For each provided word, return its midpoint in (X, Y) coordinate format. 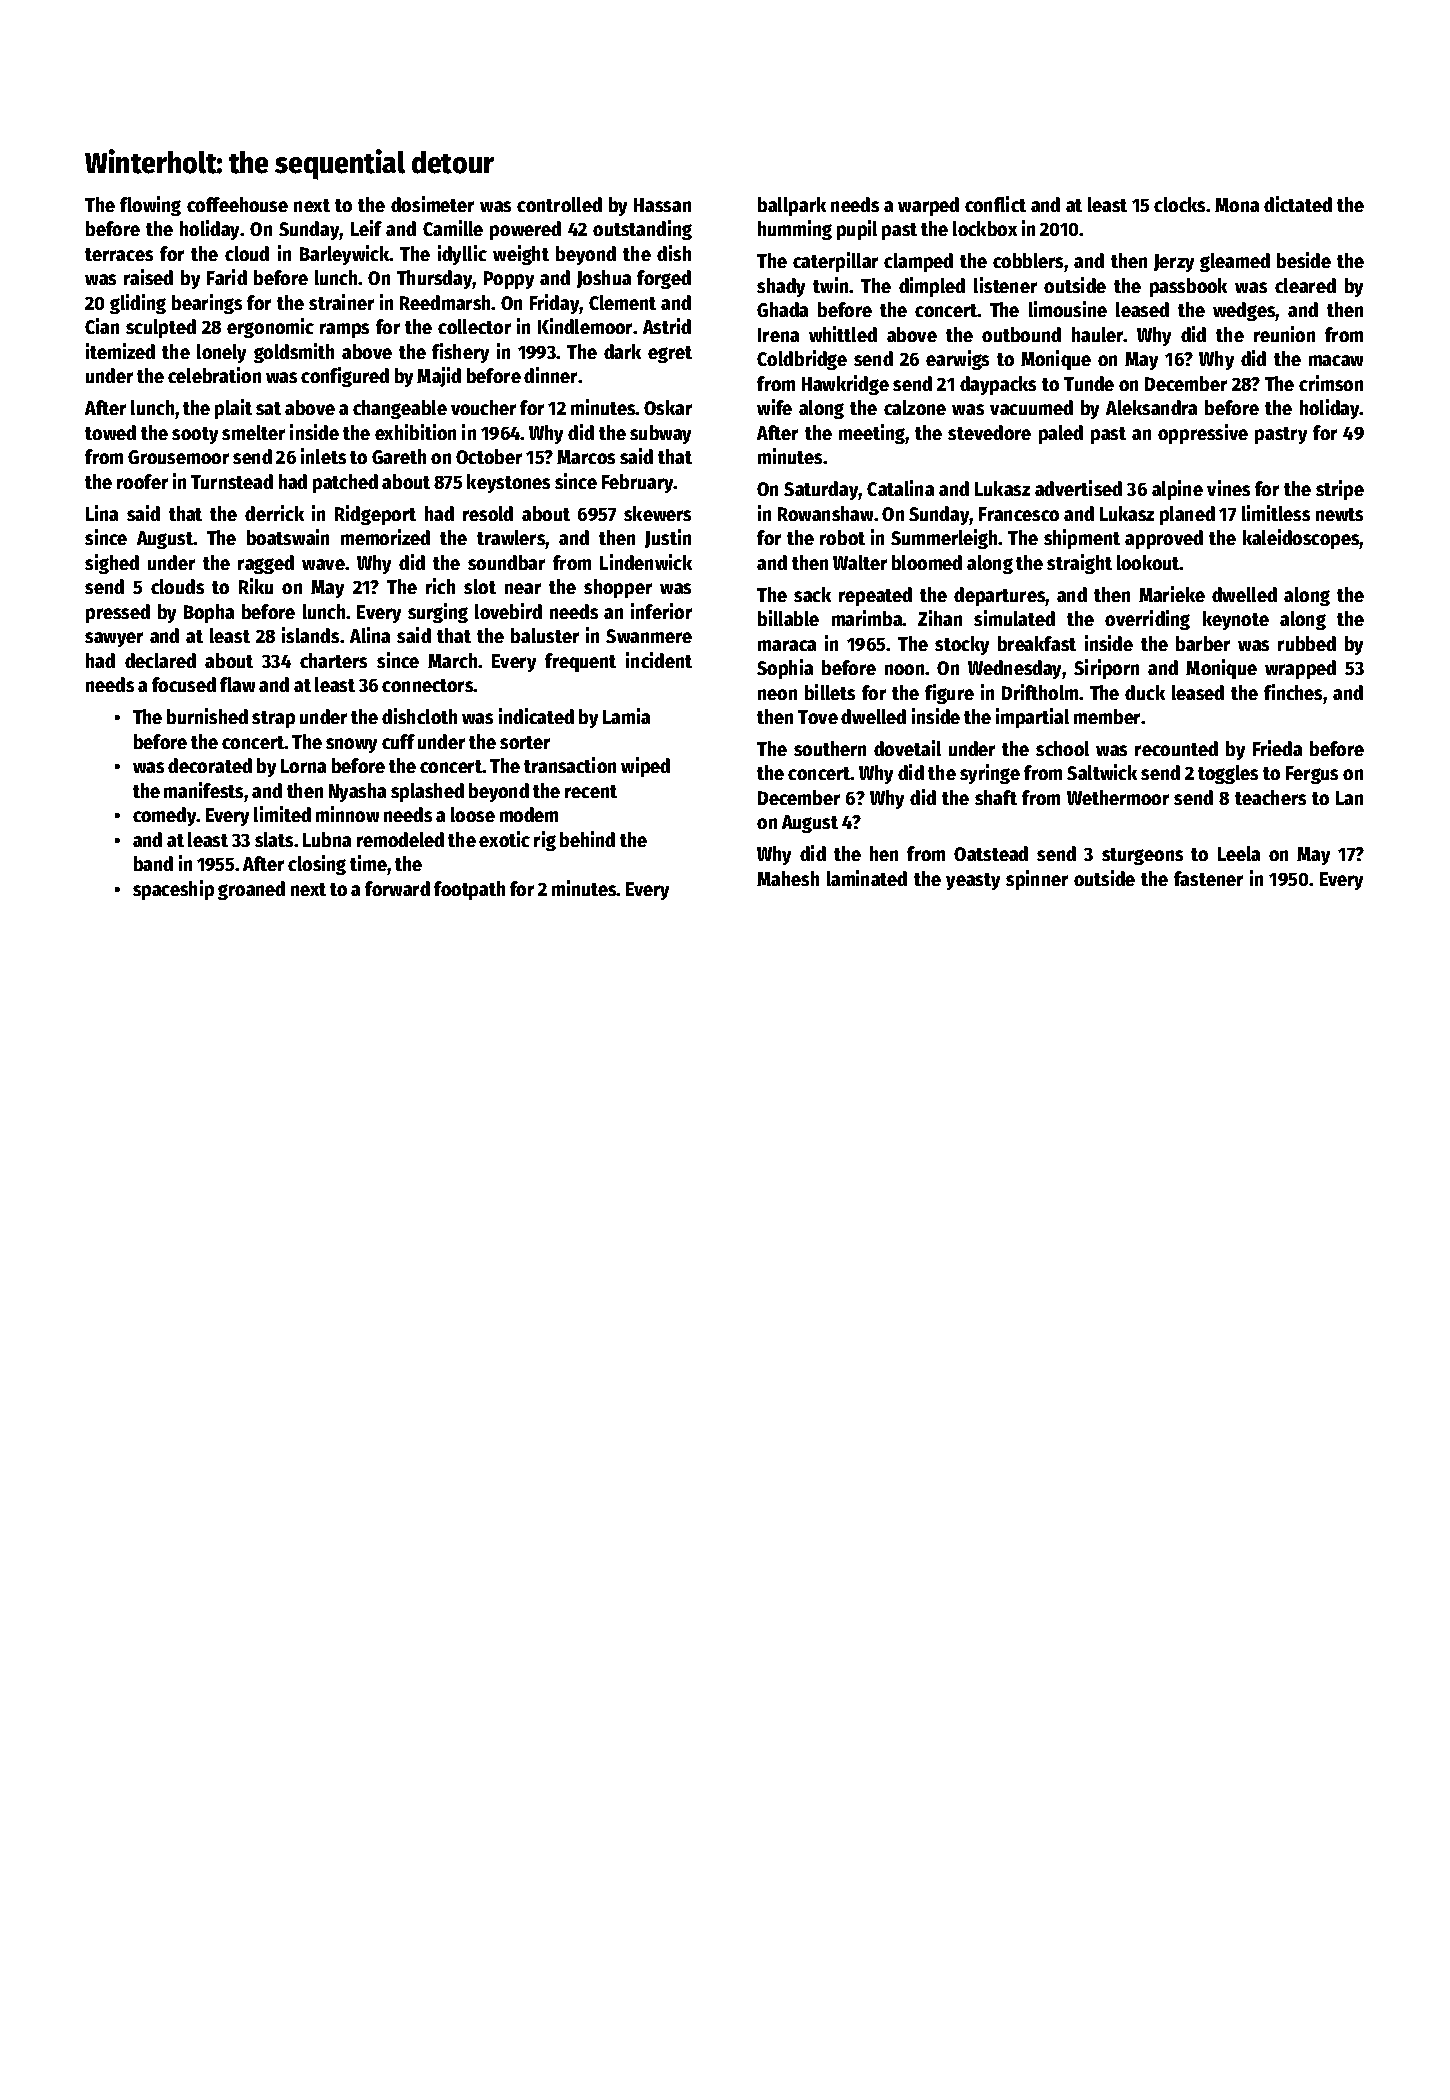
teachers (1270, 797)
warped (928, 206)
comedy (165, 816)
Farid (227, 277)
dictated (1298, 204)
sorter (525, 742)
